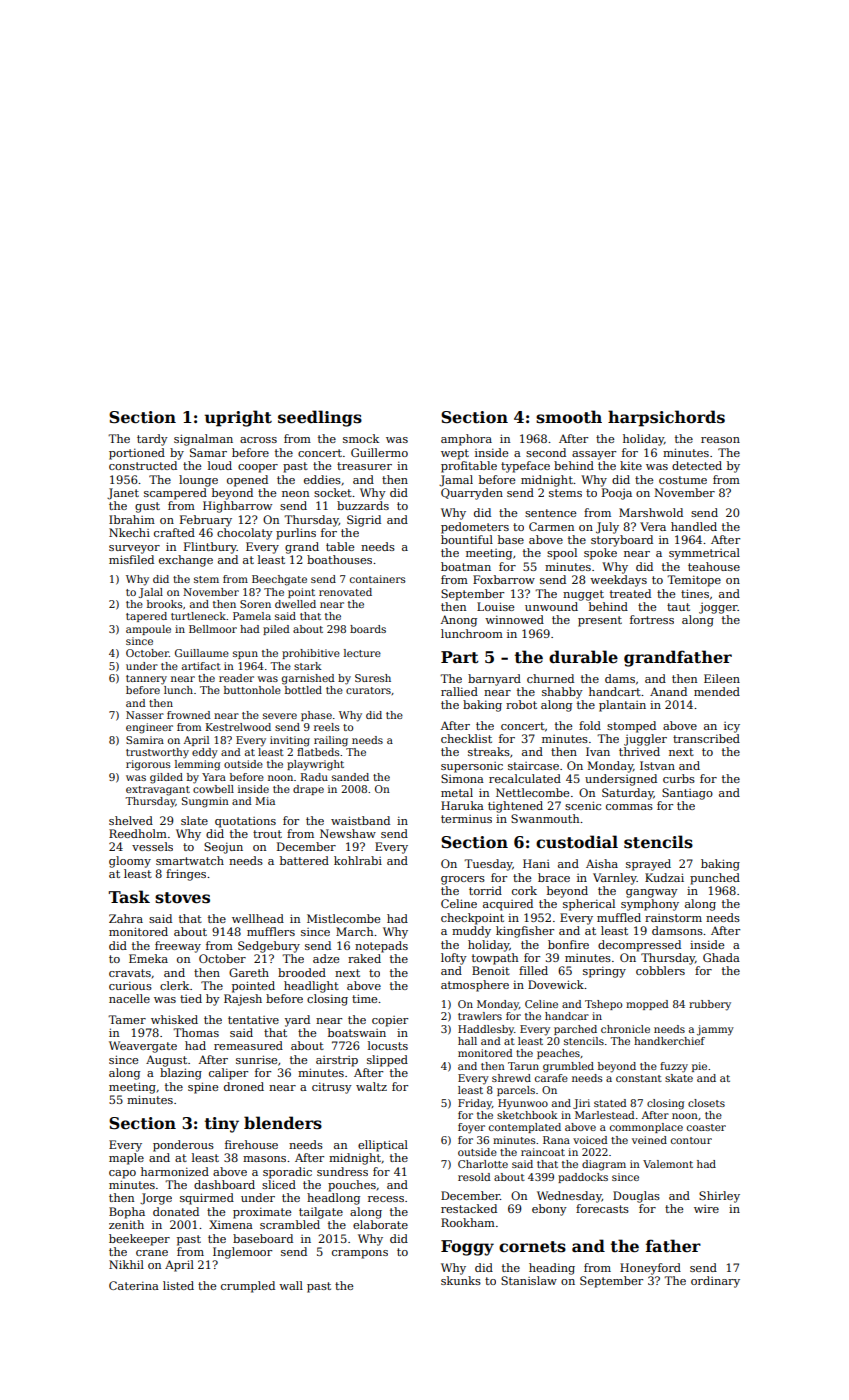 Image resolution: width=849 pixels, height=1400 pixels. I want to click on durable, so click(583, 657).
